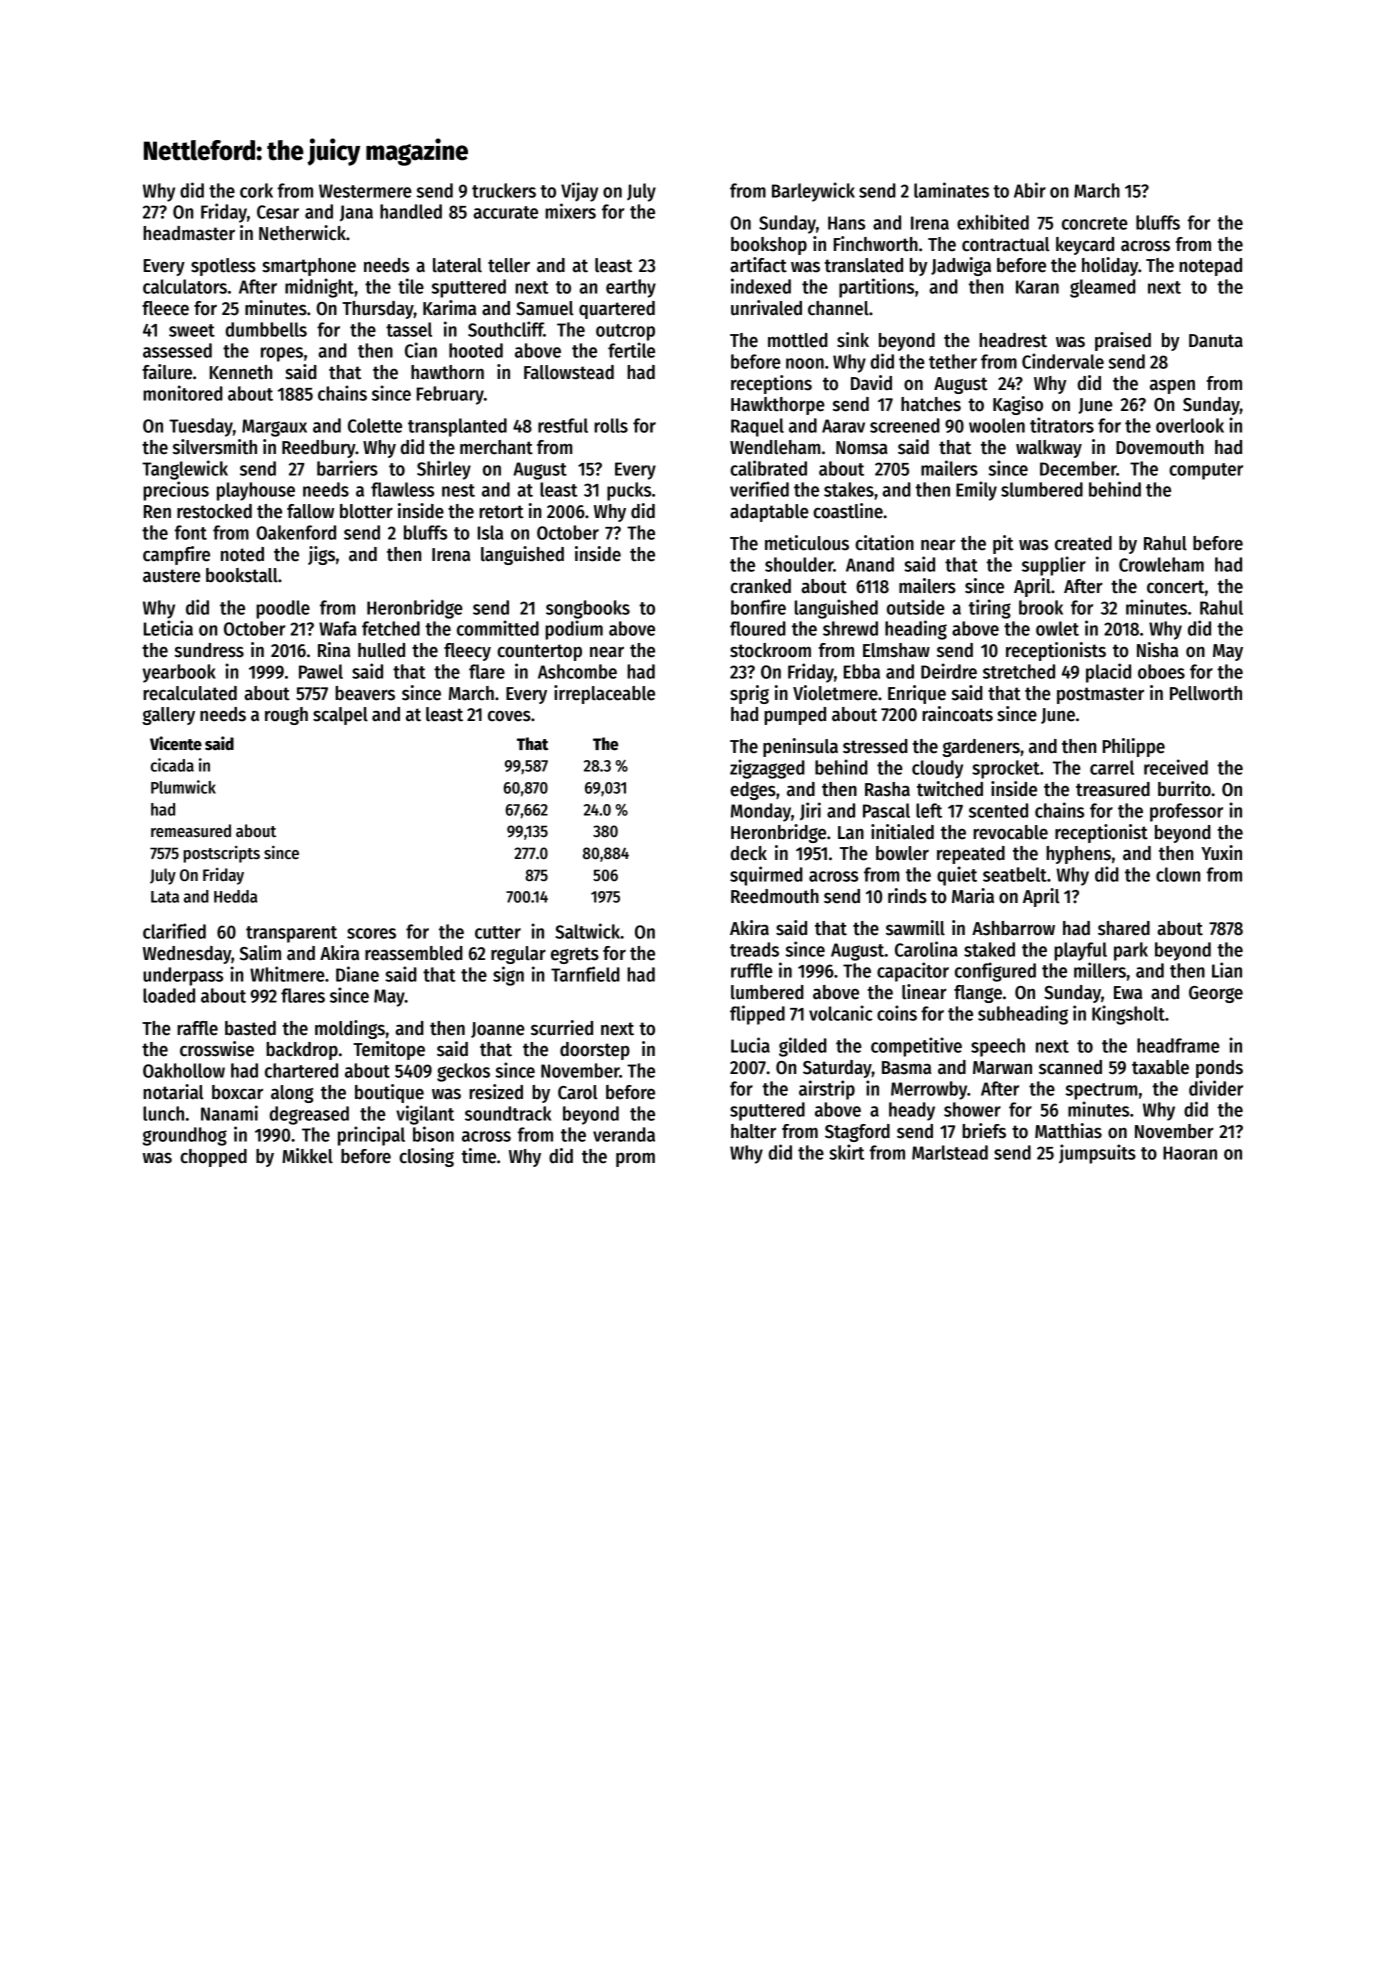 The image size is (1386, 1969). I want to click on Westermere, so click(365, 191).
